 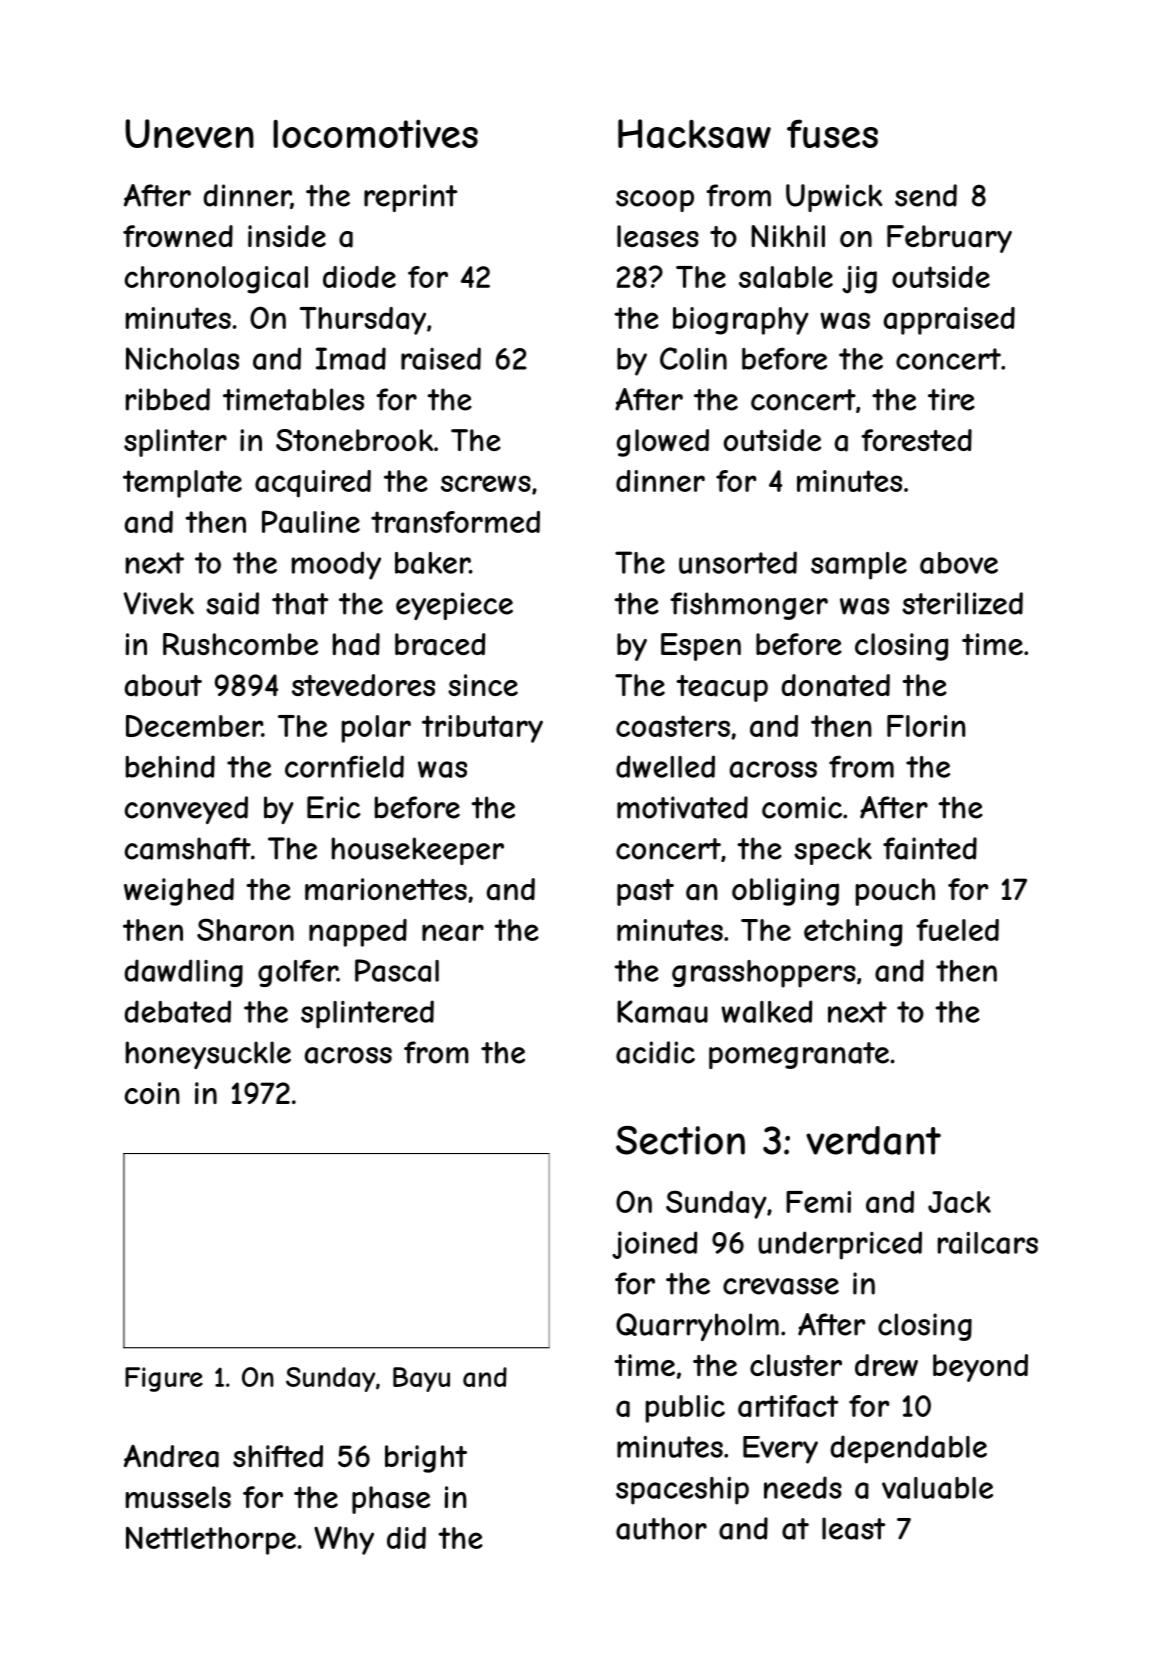 I want to click on transformed, so click(x=455, y=522).
